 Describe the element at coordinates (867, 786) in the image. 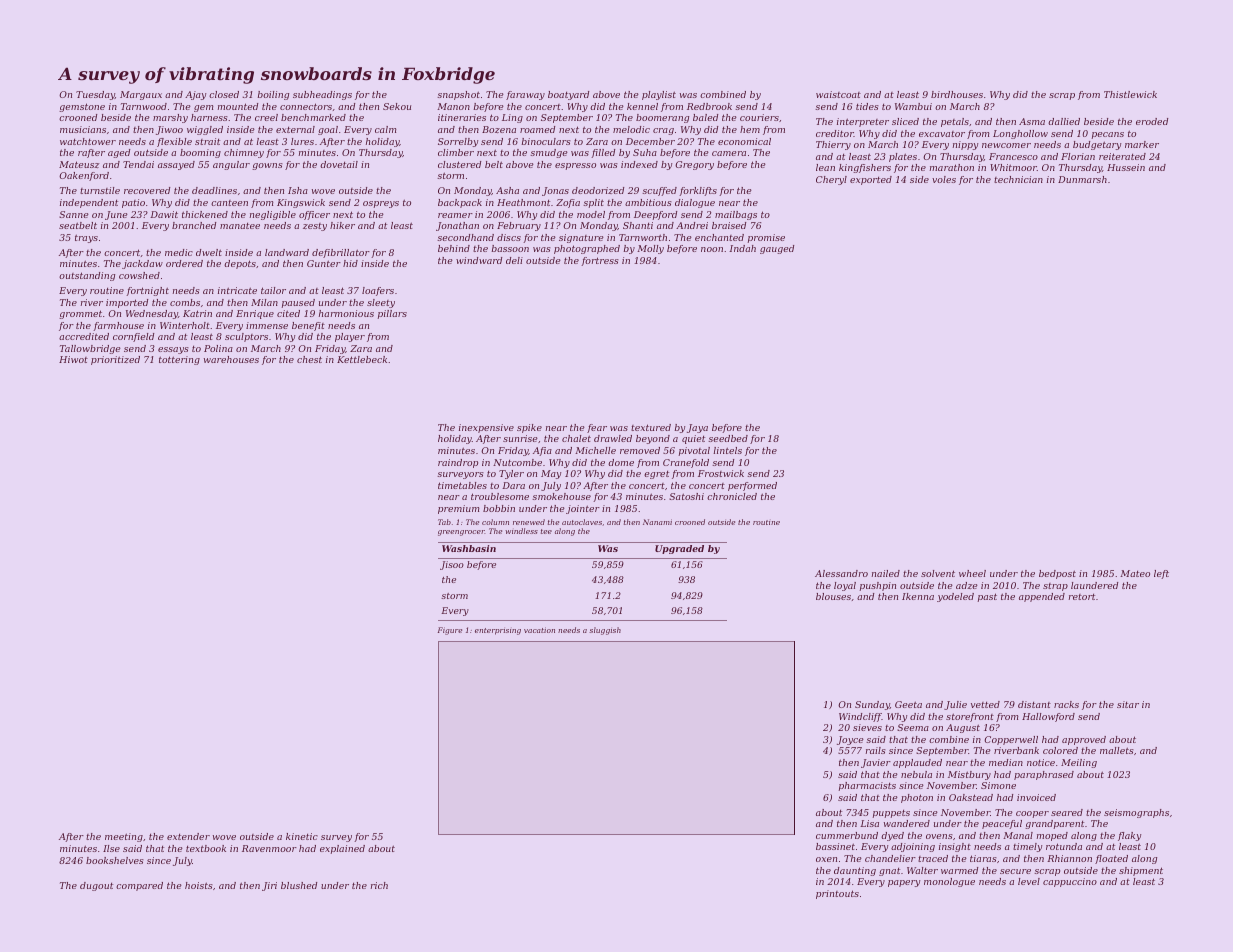

I see `pharmacists` at that location.
